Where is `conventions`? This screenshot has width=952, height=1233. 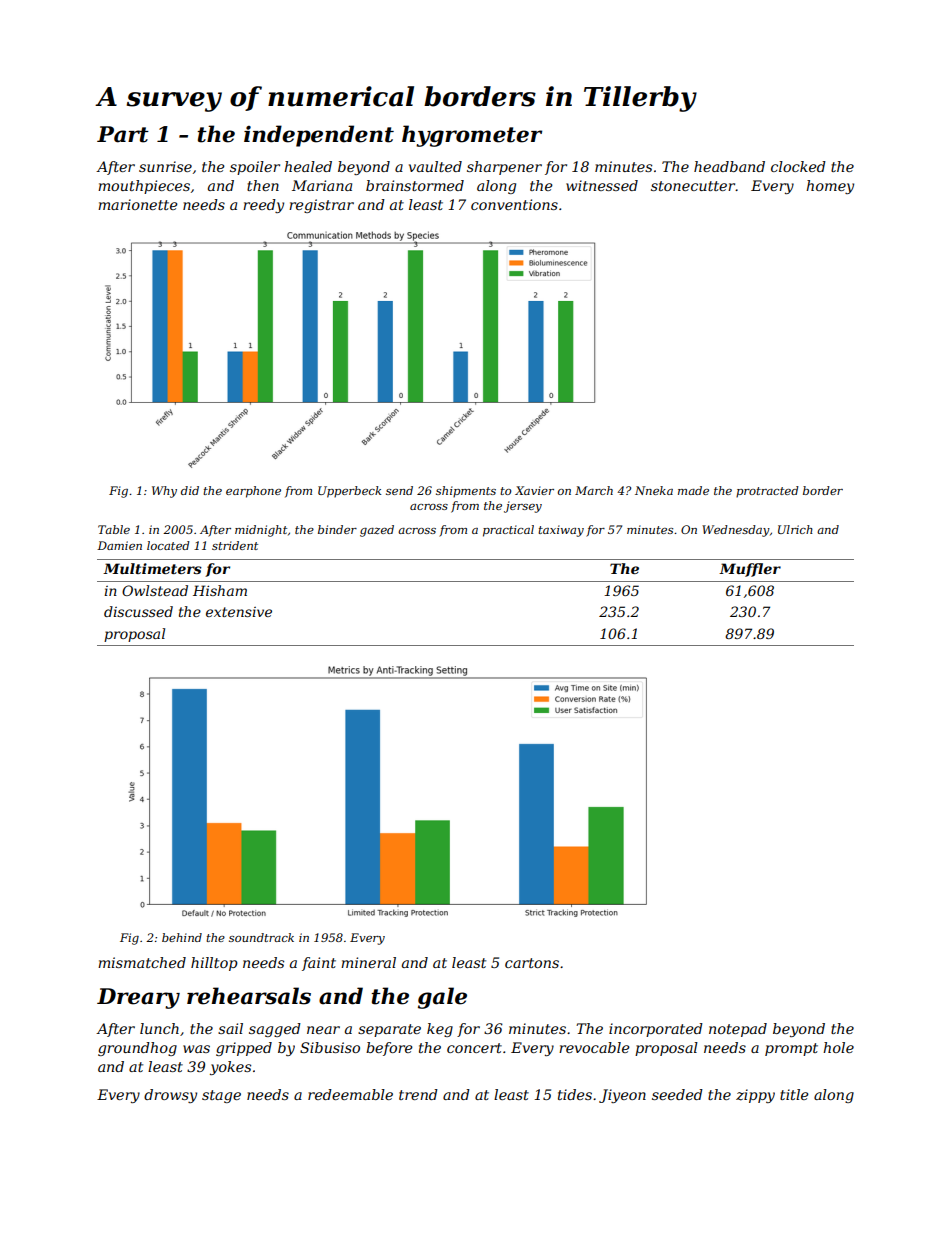 conventions is located at coordinates (514, 204).
